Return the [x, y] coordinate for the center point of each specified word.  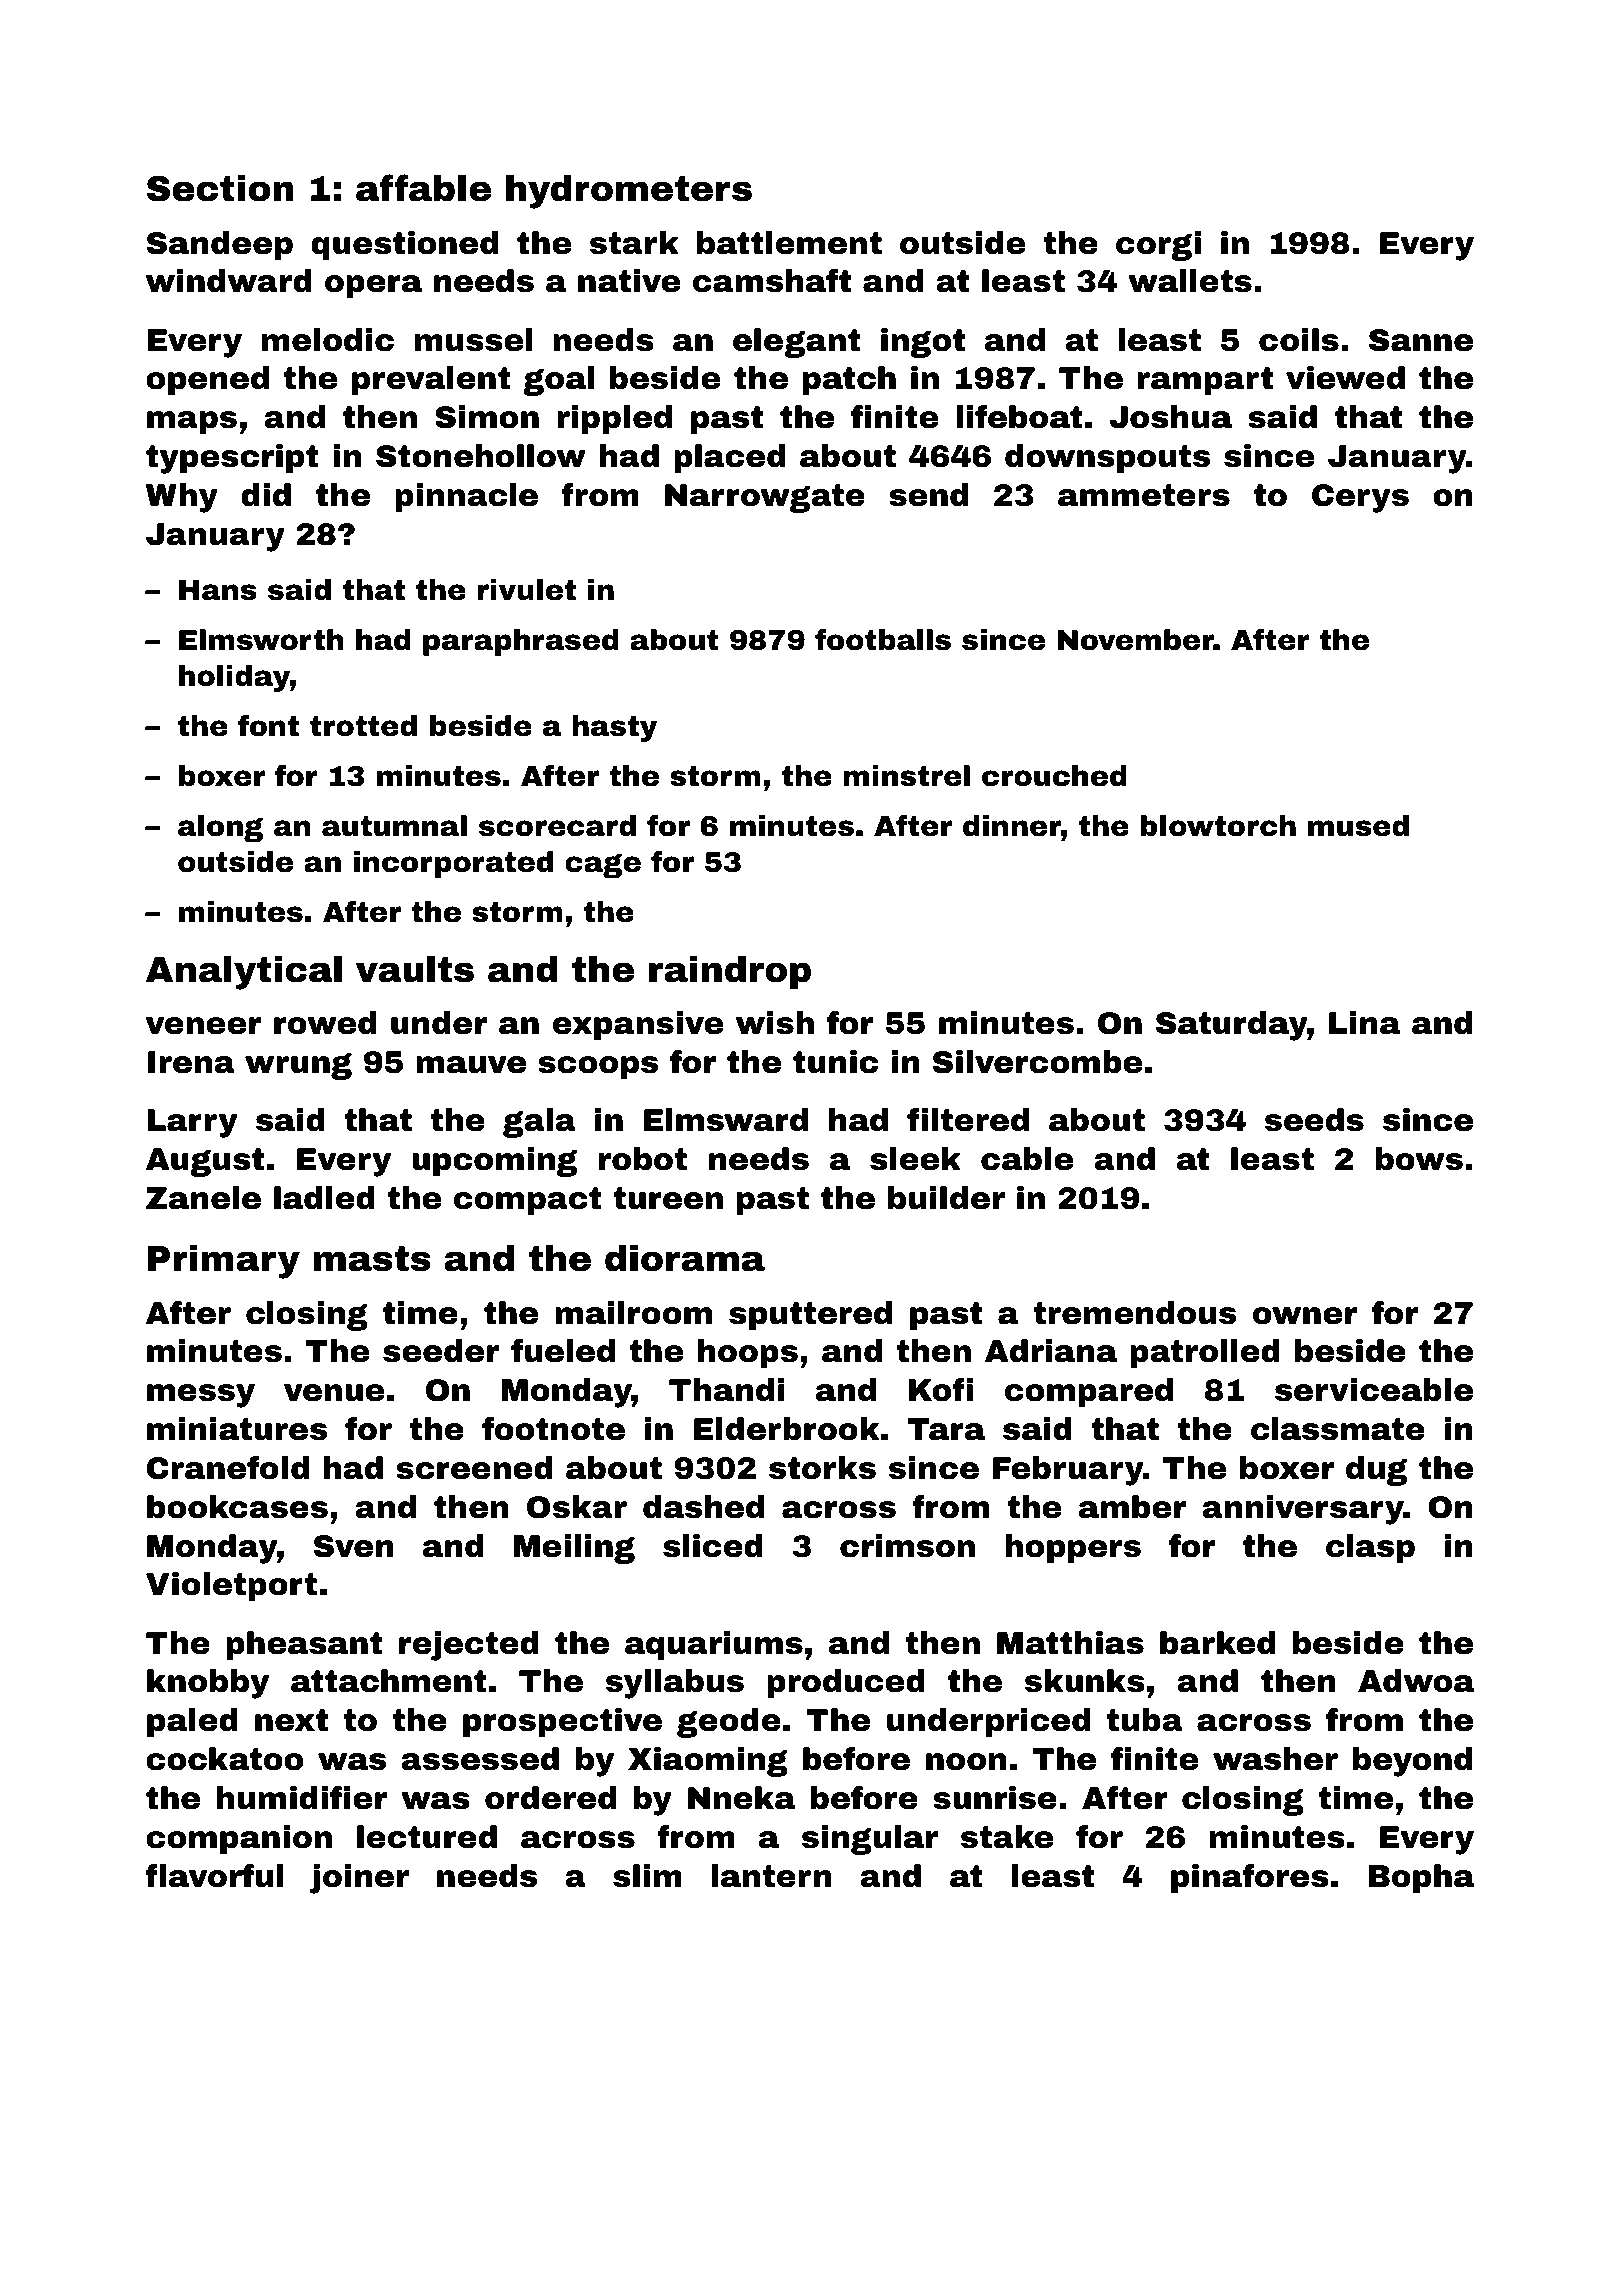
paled [192, 1722]
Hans [218, 590]
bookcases [237, 1507]
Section [220, 188]
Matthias [1070, 1643]
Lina [1364, 1023]
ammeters [1144, 495]
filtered [968, 1120]
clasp [1370, 1548]
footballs [883, 640]
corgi [1158, 246]
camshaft [772, 281]
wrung [298, 1066]
